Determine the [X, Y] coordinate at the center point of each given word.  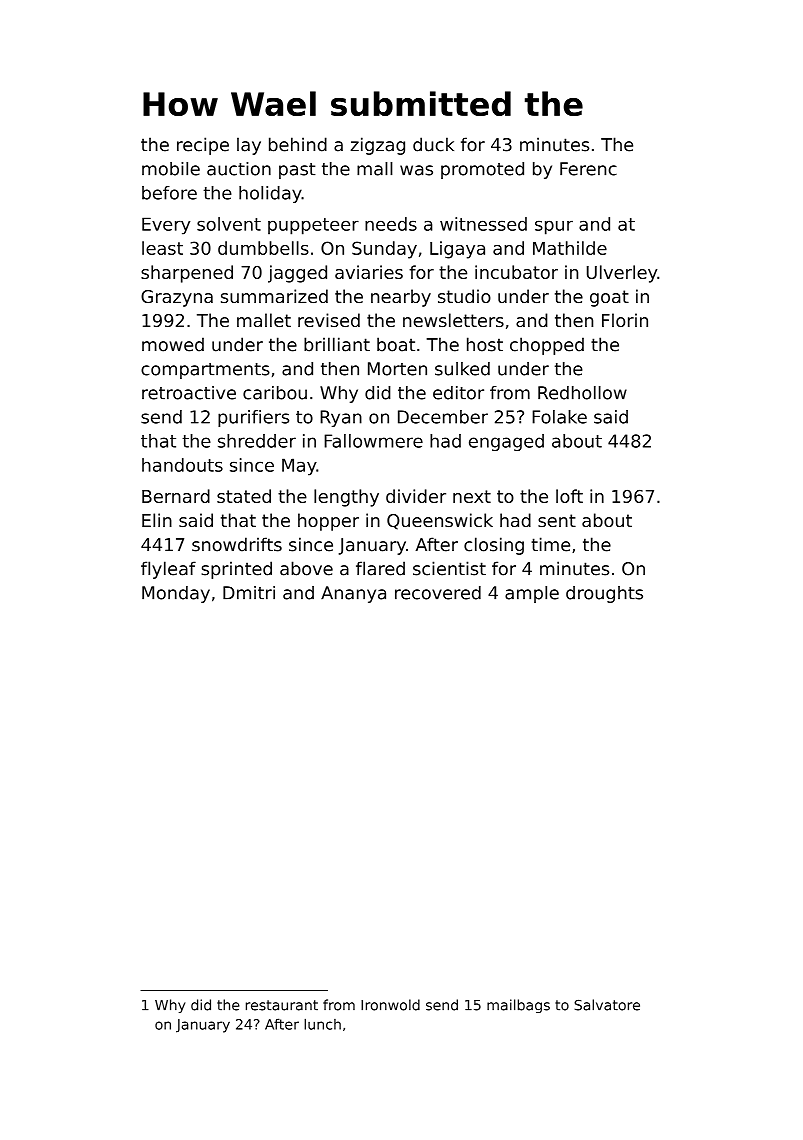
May [299, 467]
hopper [328, 522]
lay [249, 146]
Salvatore [607, 1005]
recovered [438, 593]
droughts [604, 594]
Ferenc [588, 169]
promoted [482, 170]
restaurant [282, 1005]
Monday [176, 594]
